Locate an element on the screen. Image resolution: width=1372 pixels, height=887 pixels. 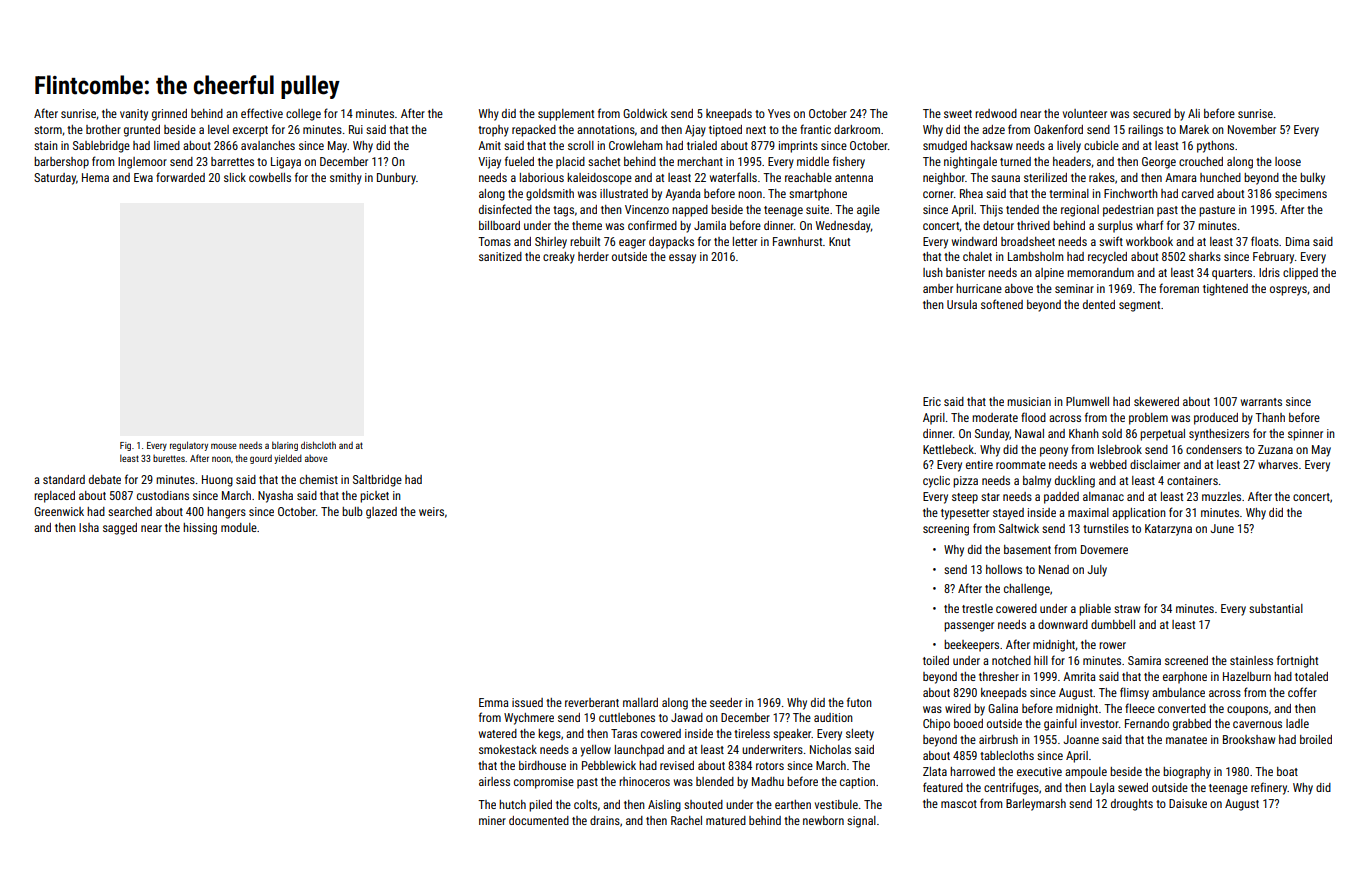
trestle is located at coordinates (977, 608).
